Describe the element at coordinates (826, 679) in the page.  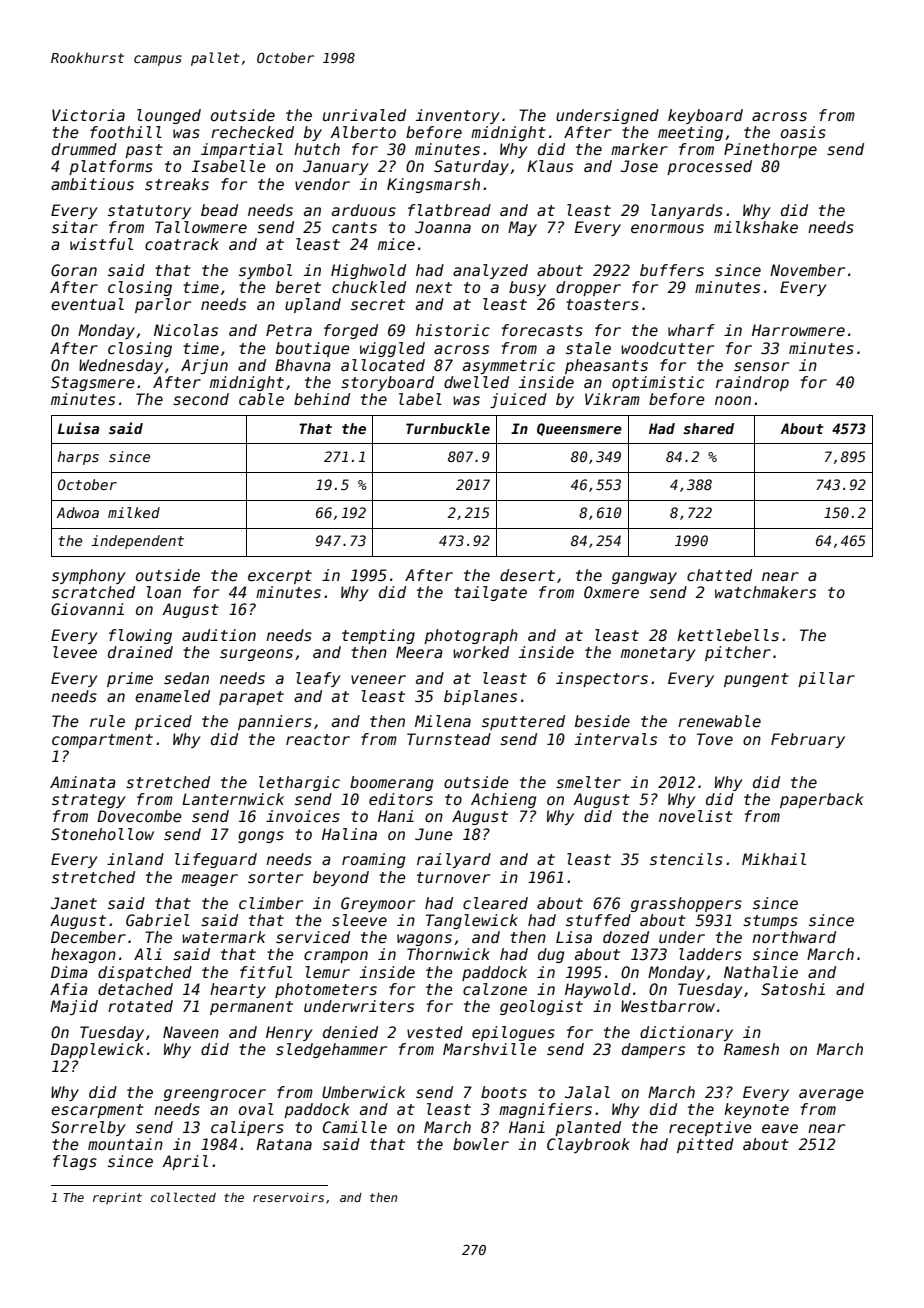
I see `pillar` at that location.
